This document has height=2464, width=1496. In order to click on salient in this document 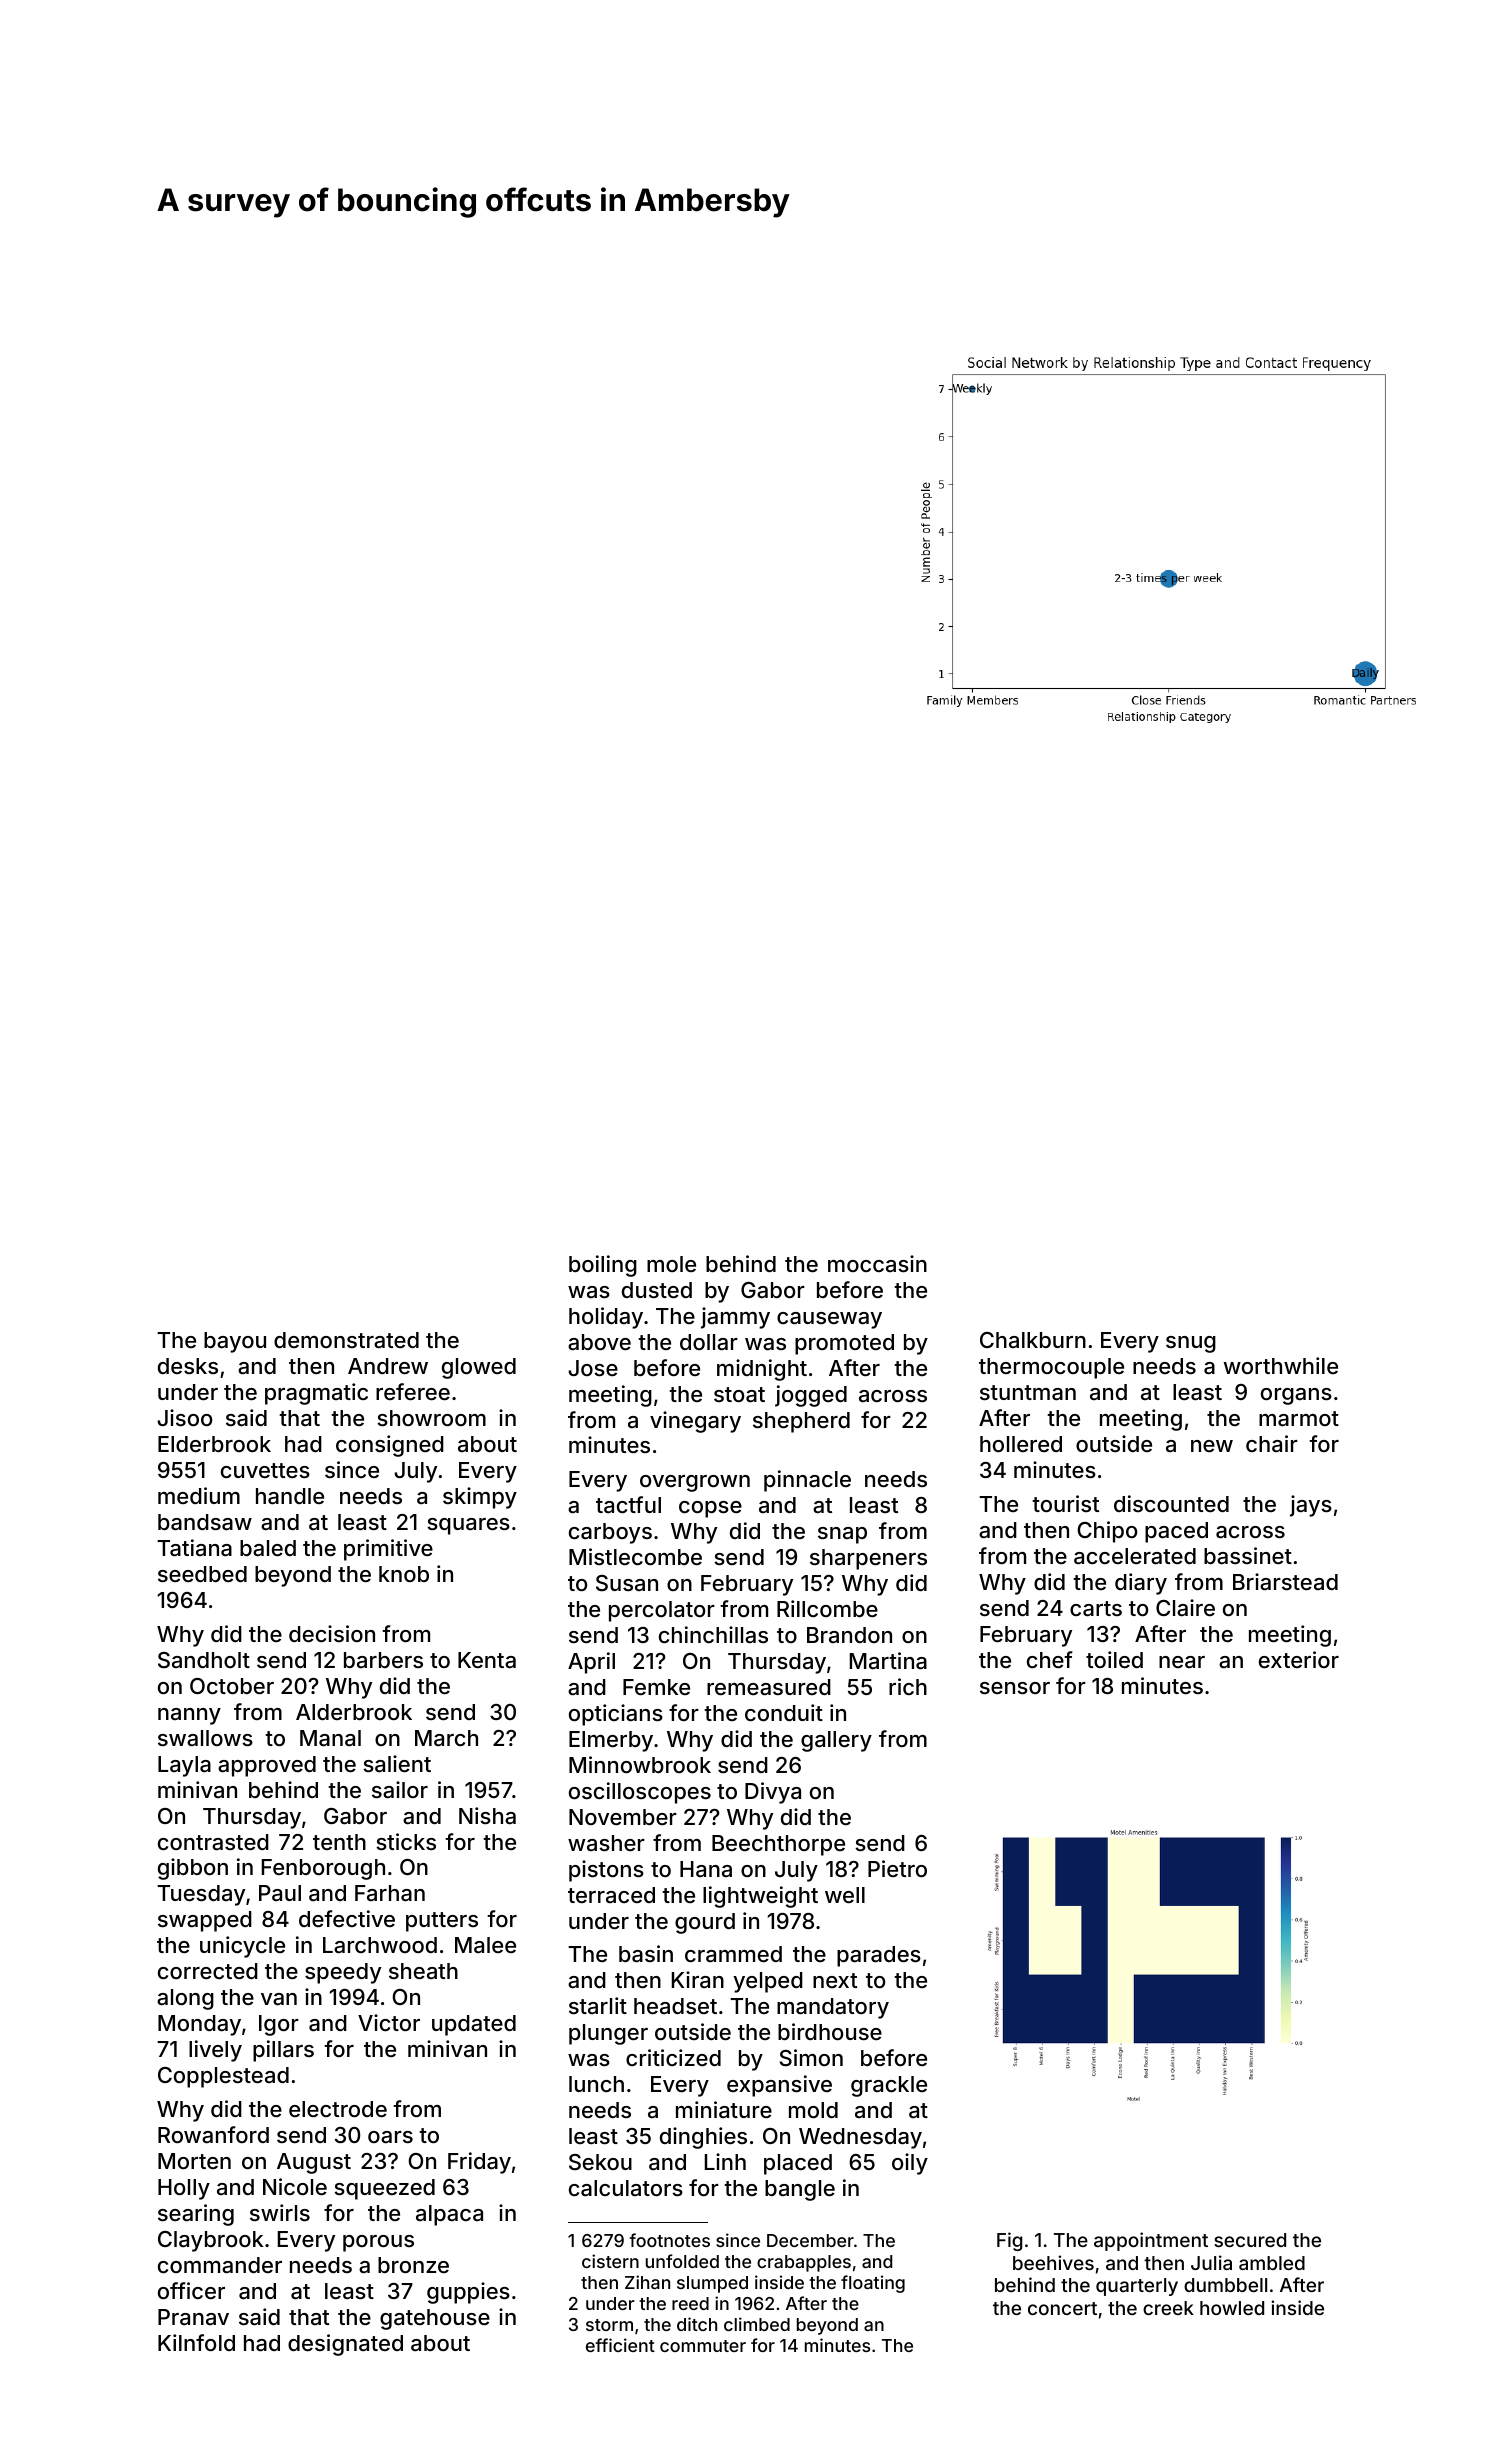, I will do `click(397, 1764)`.
